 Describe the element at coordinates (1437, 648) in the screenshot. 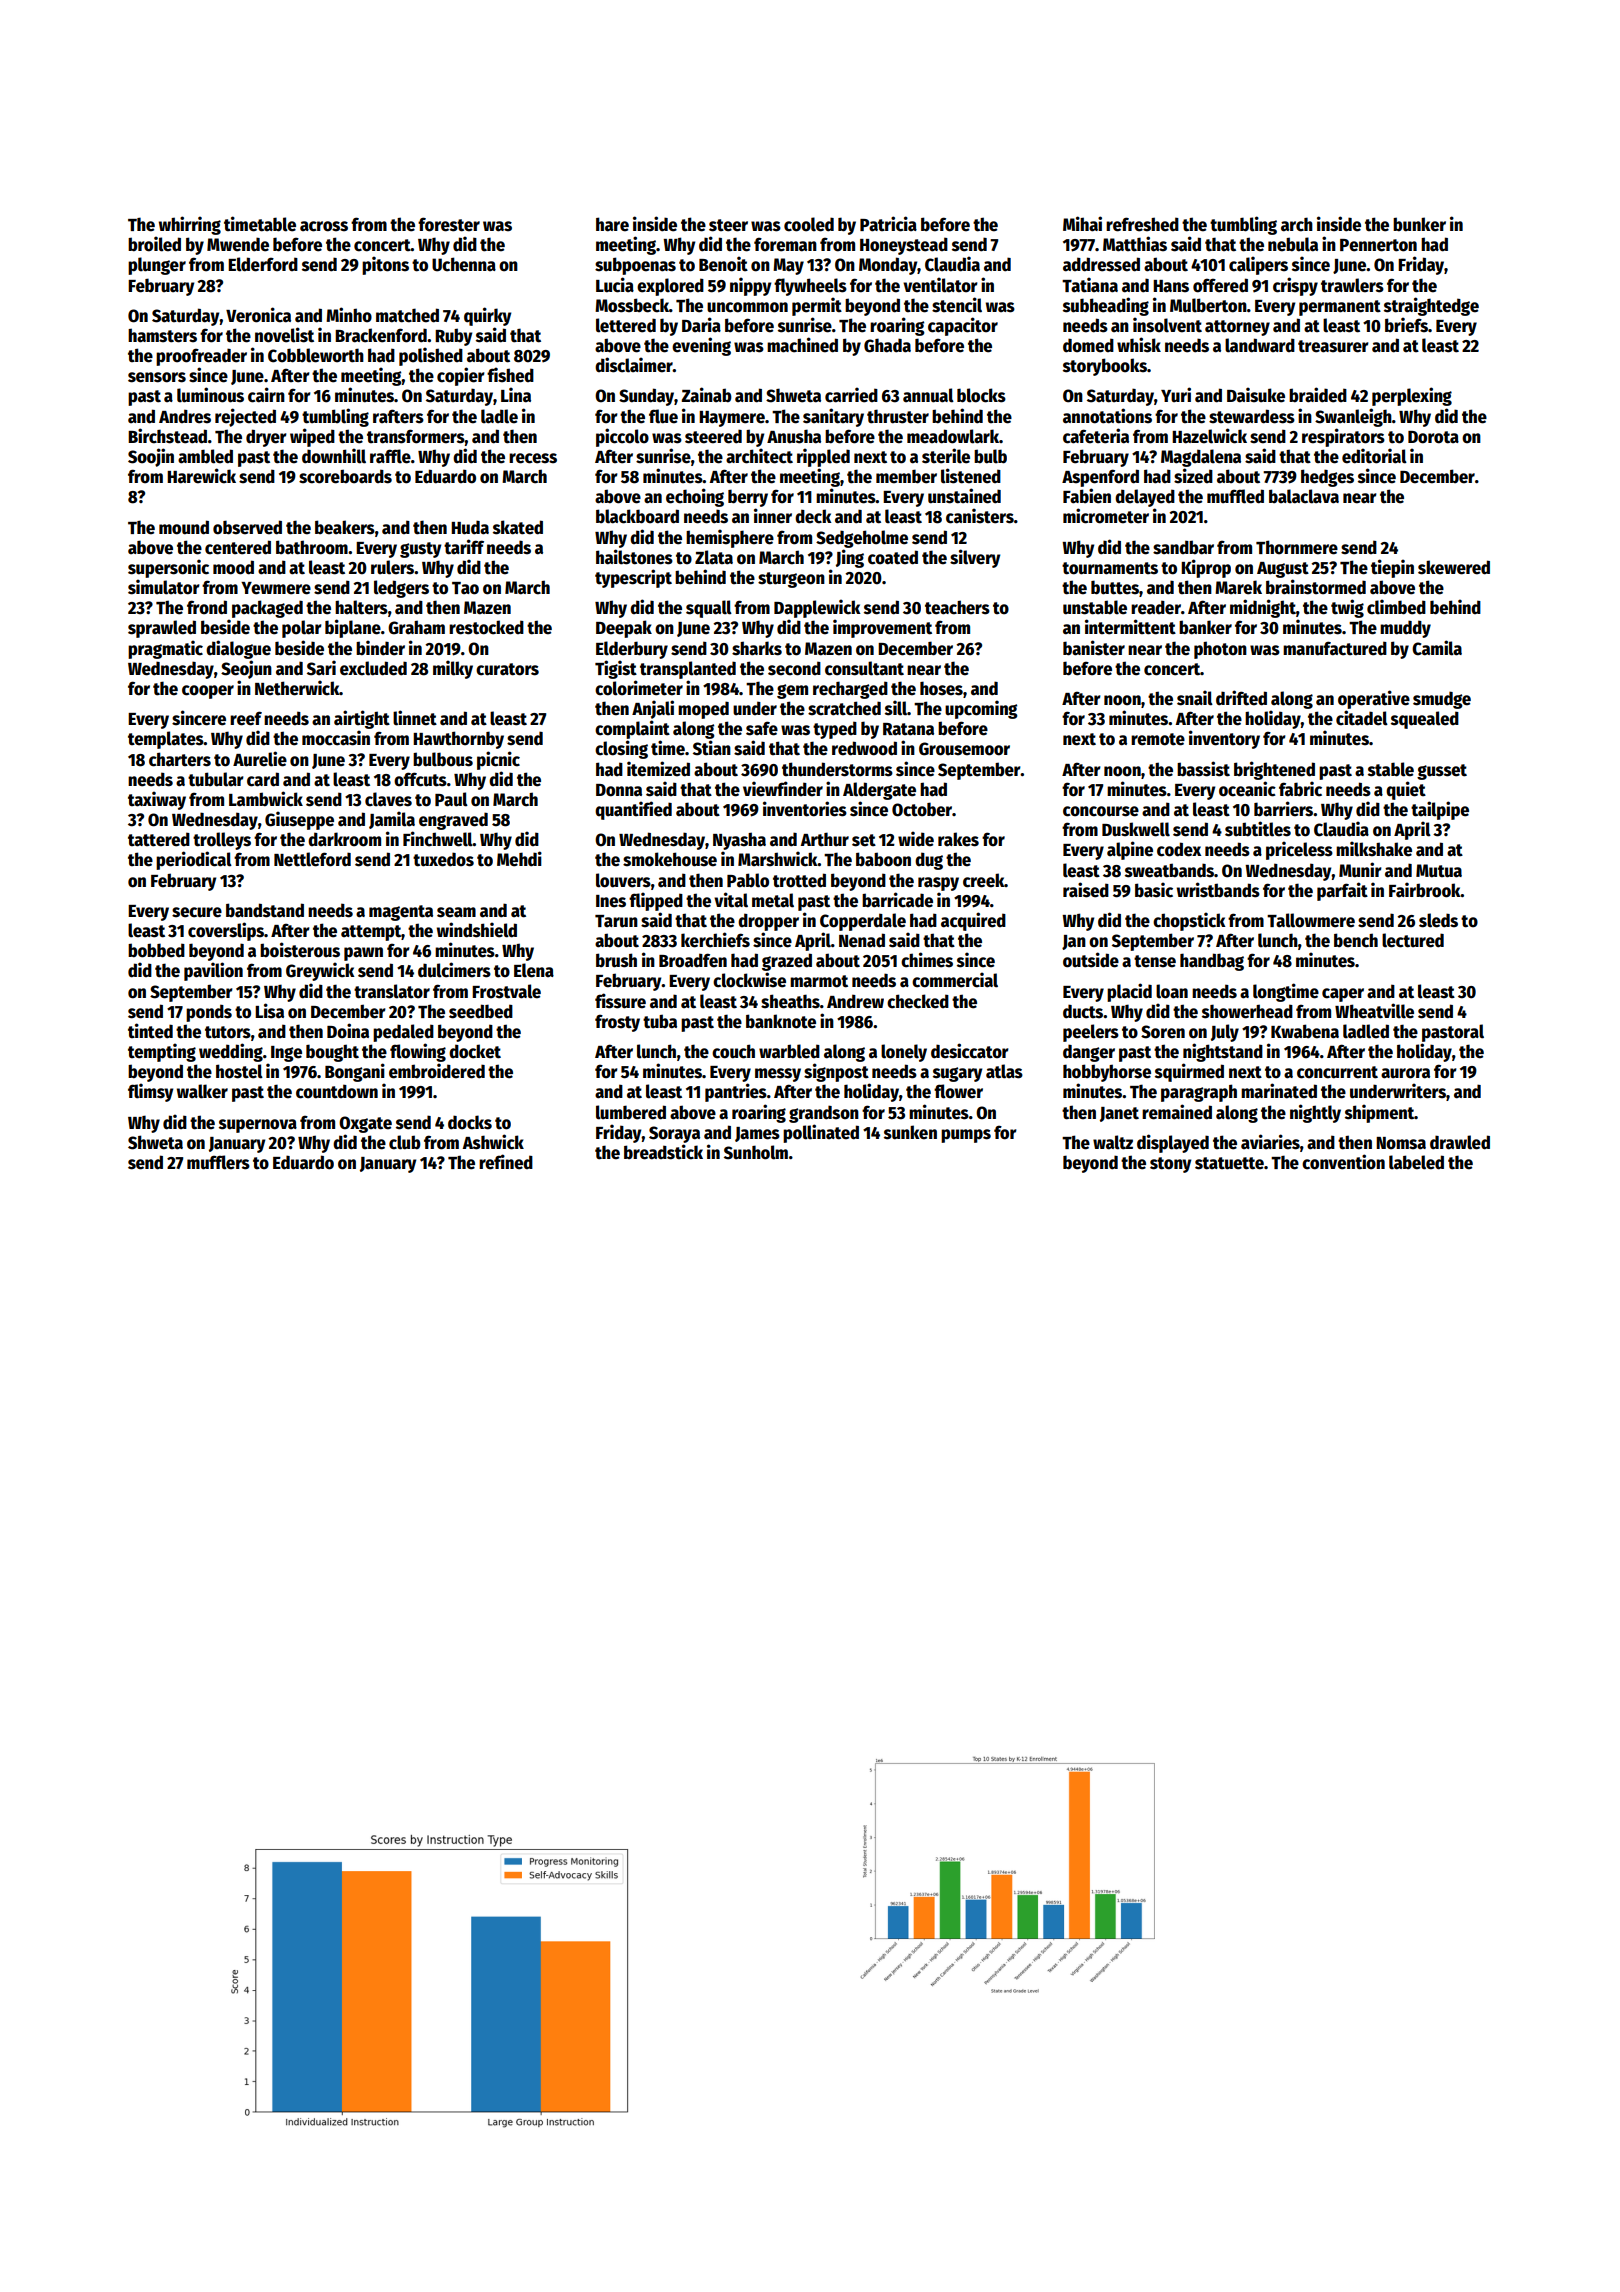

I see `Camila` at that location.
